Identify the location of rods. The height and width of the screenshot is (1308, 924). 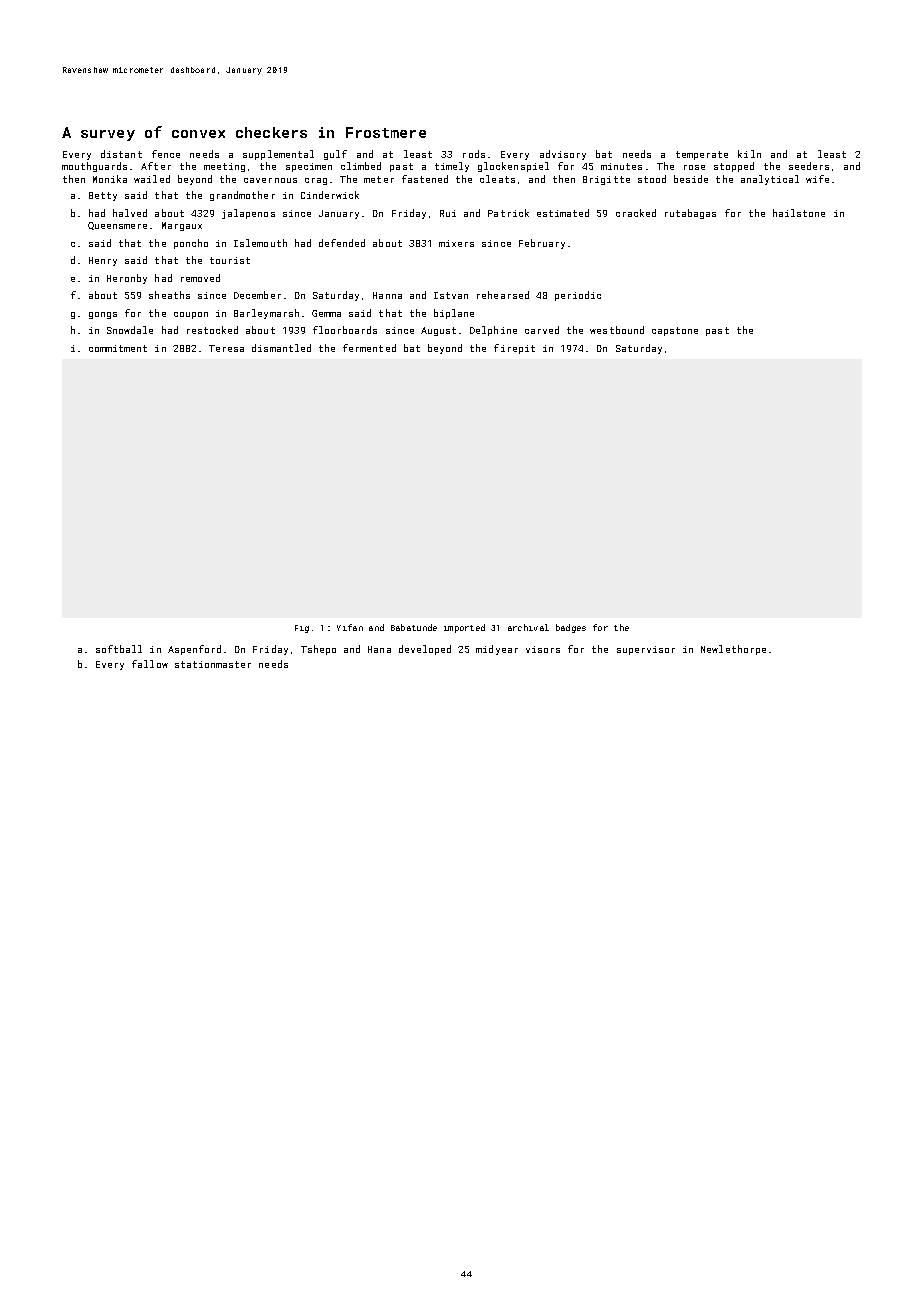
(474, 154).
